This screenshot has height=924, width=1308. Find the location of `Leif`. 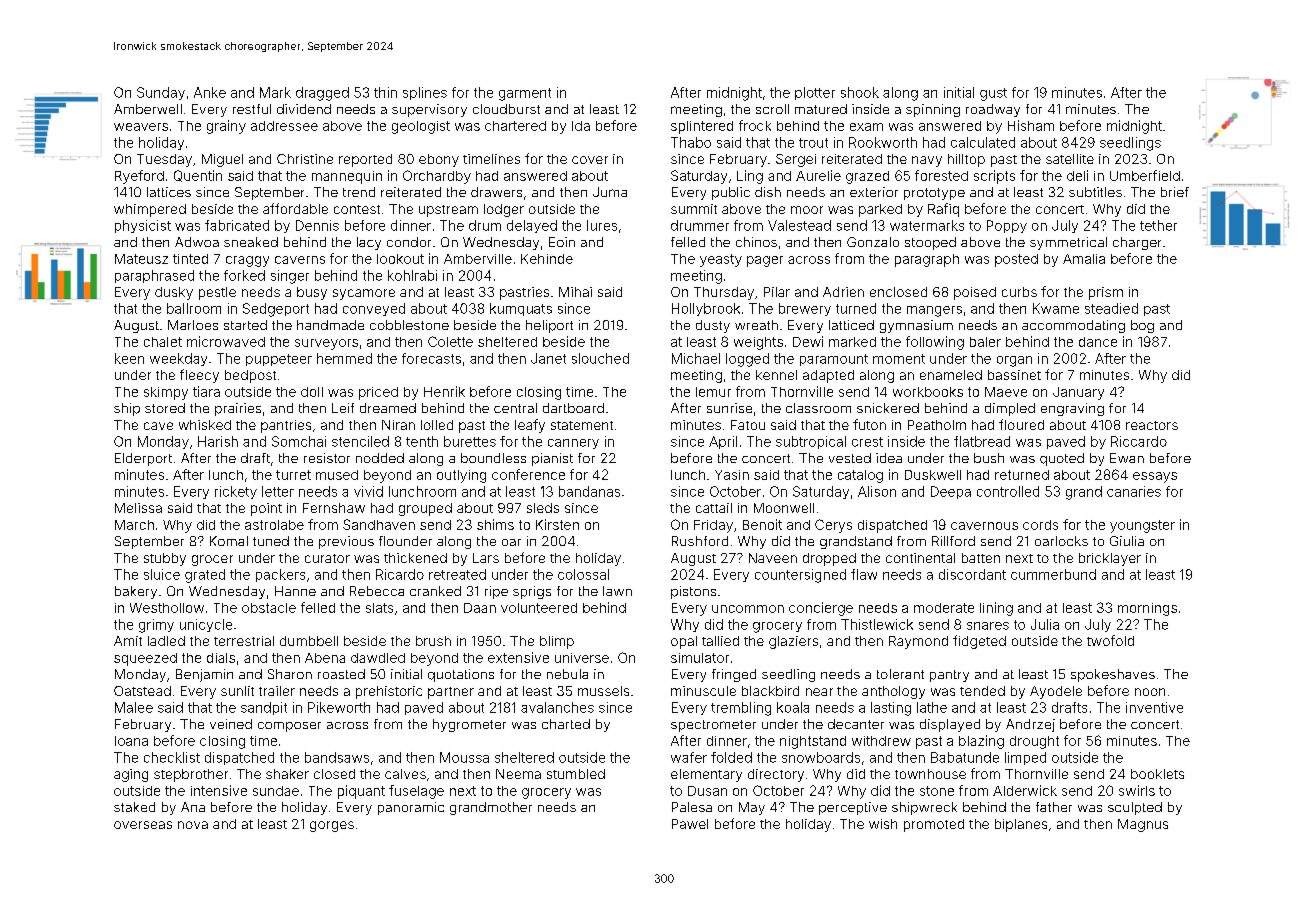

Leif is located at coordinates (343, 408).
